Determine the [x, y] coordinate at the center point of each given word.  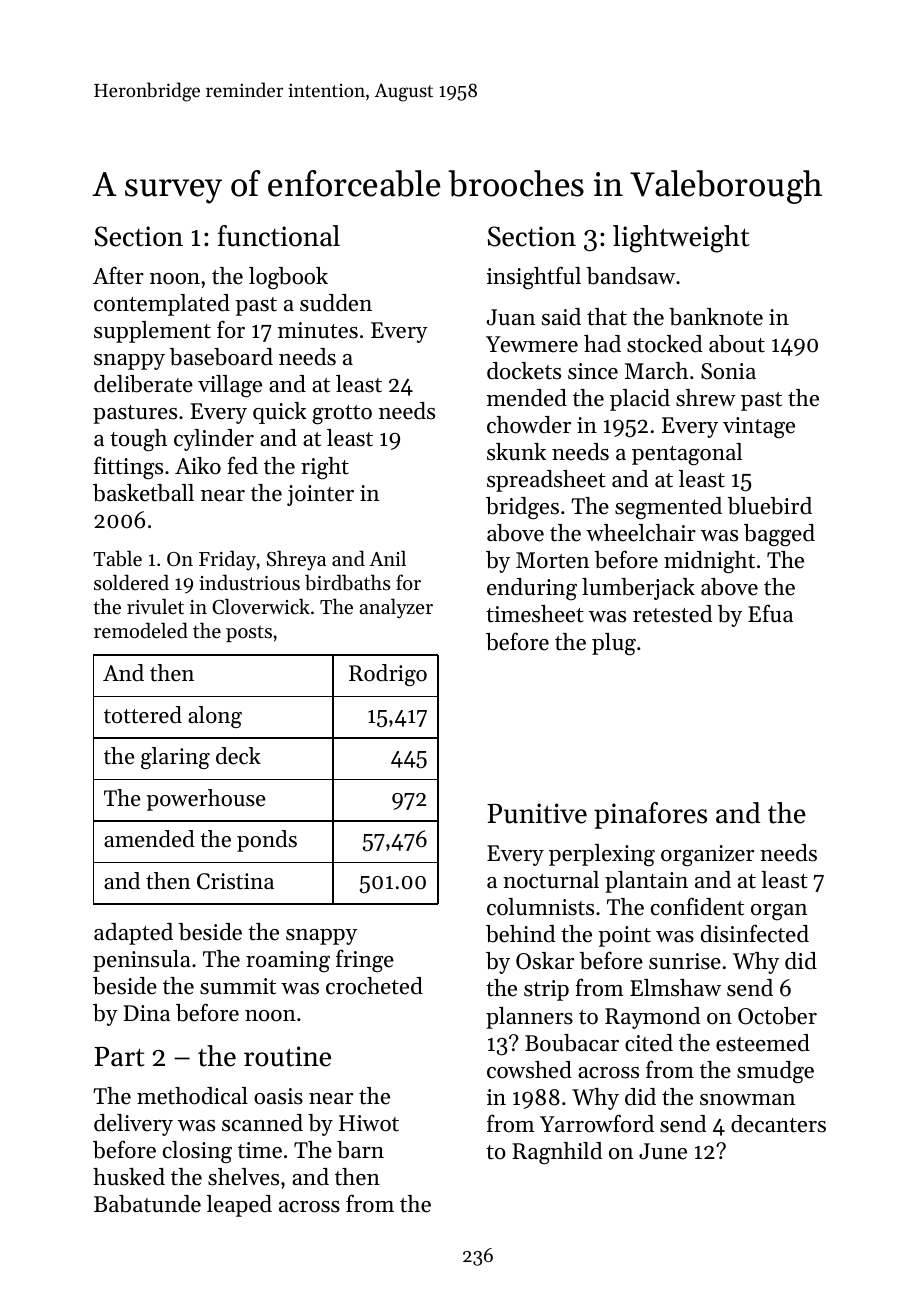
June [663, 1151]
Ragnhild [557, 1153]
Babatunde [147, 1204]
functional [279, 236]
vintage [759, 428]
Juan [511, 317]
